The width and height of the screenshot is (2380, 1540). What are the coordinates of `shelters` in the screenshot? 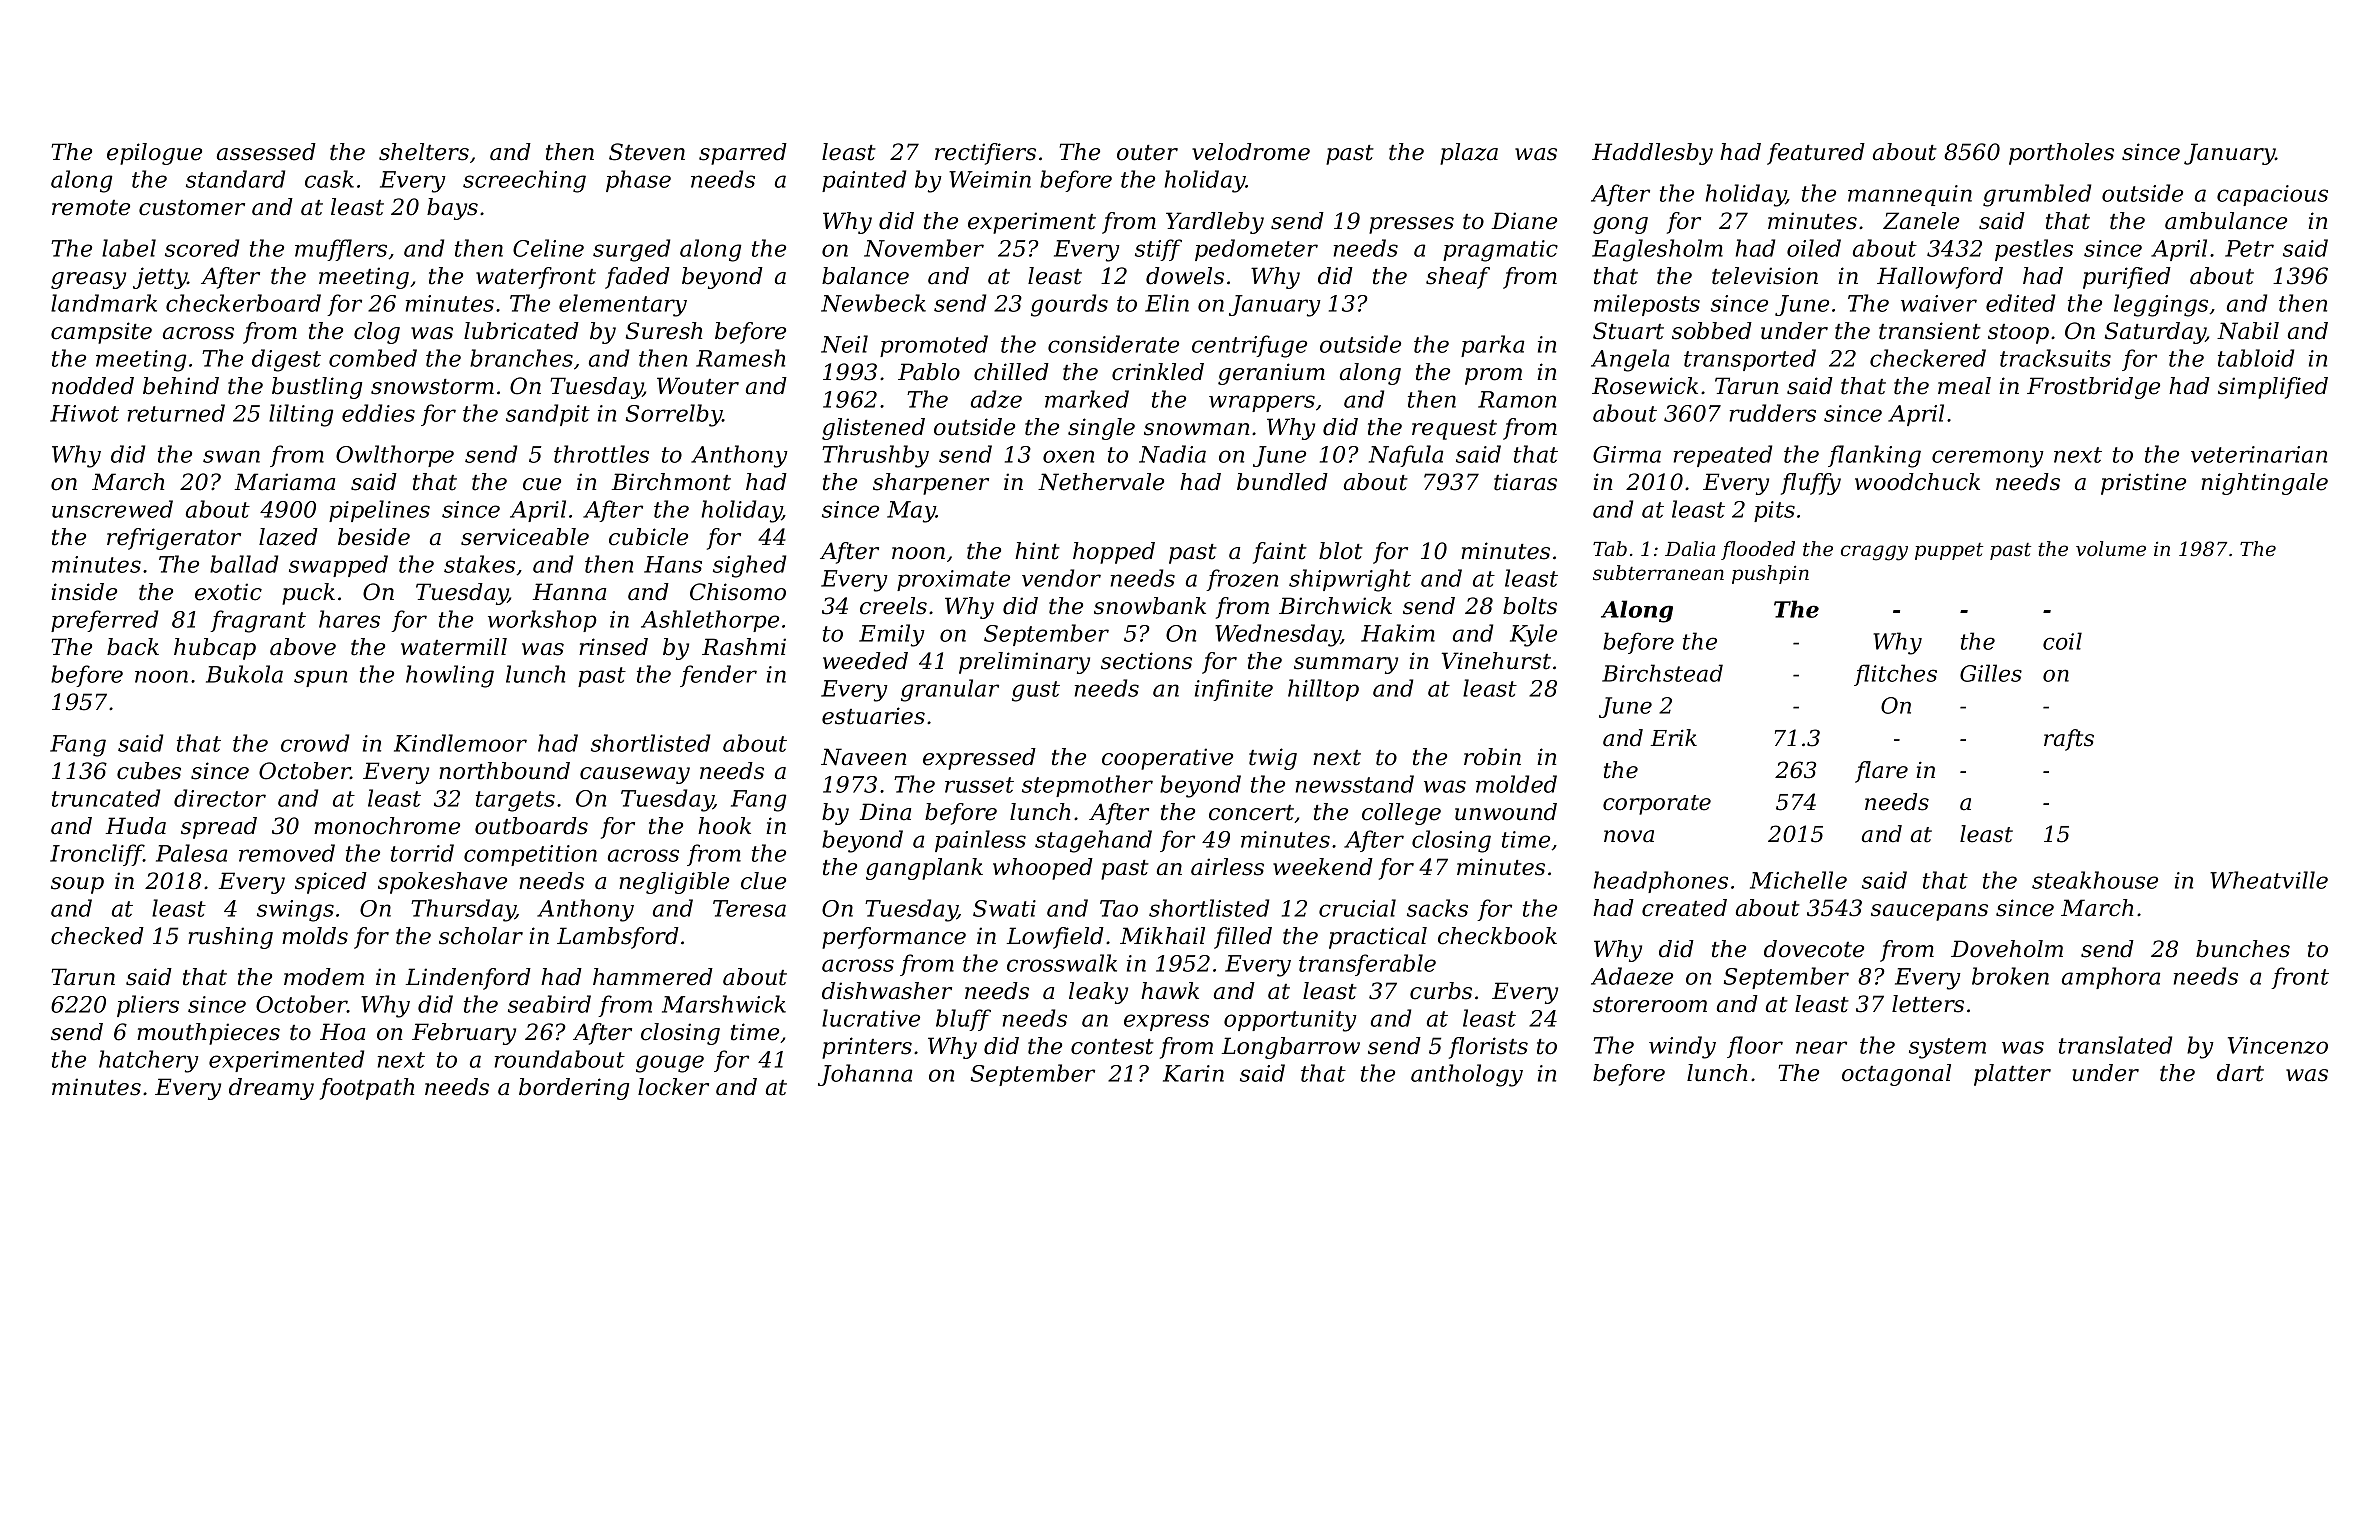 It's located at (424, 152).
